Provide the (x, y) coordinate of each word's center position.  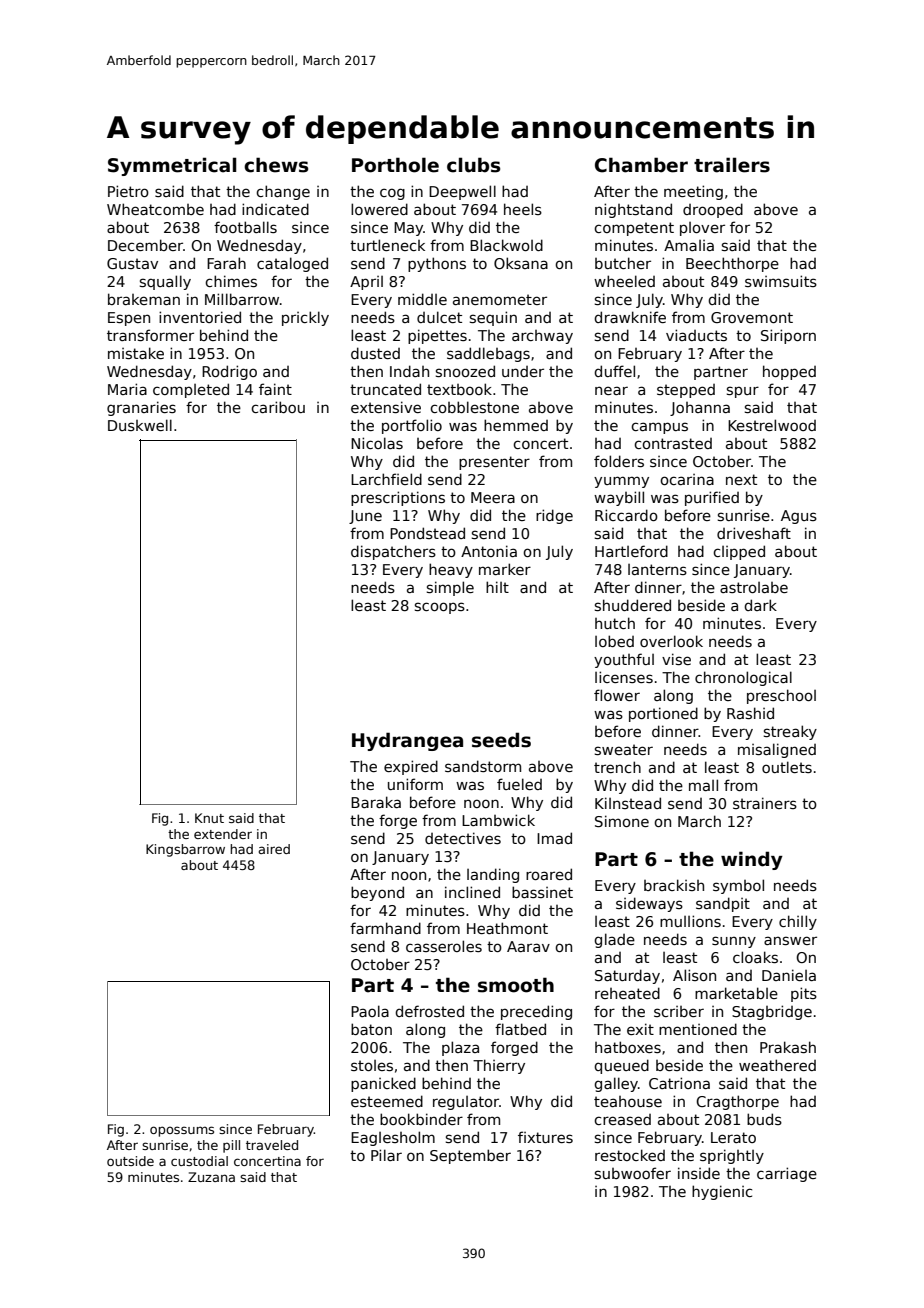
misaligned (777, 750)
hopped (789, 372)
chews (276, 165)
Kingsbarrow (185, 850)
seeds (501, 740)
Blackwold (506, 245)
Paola (370, 1011)
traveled (272, 1145)
